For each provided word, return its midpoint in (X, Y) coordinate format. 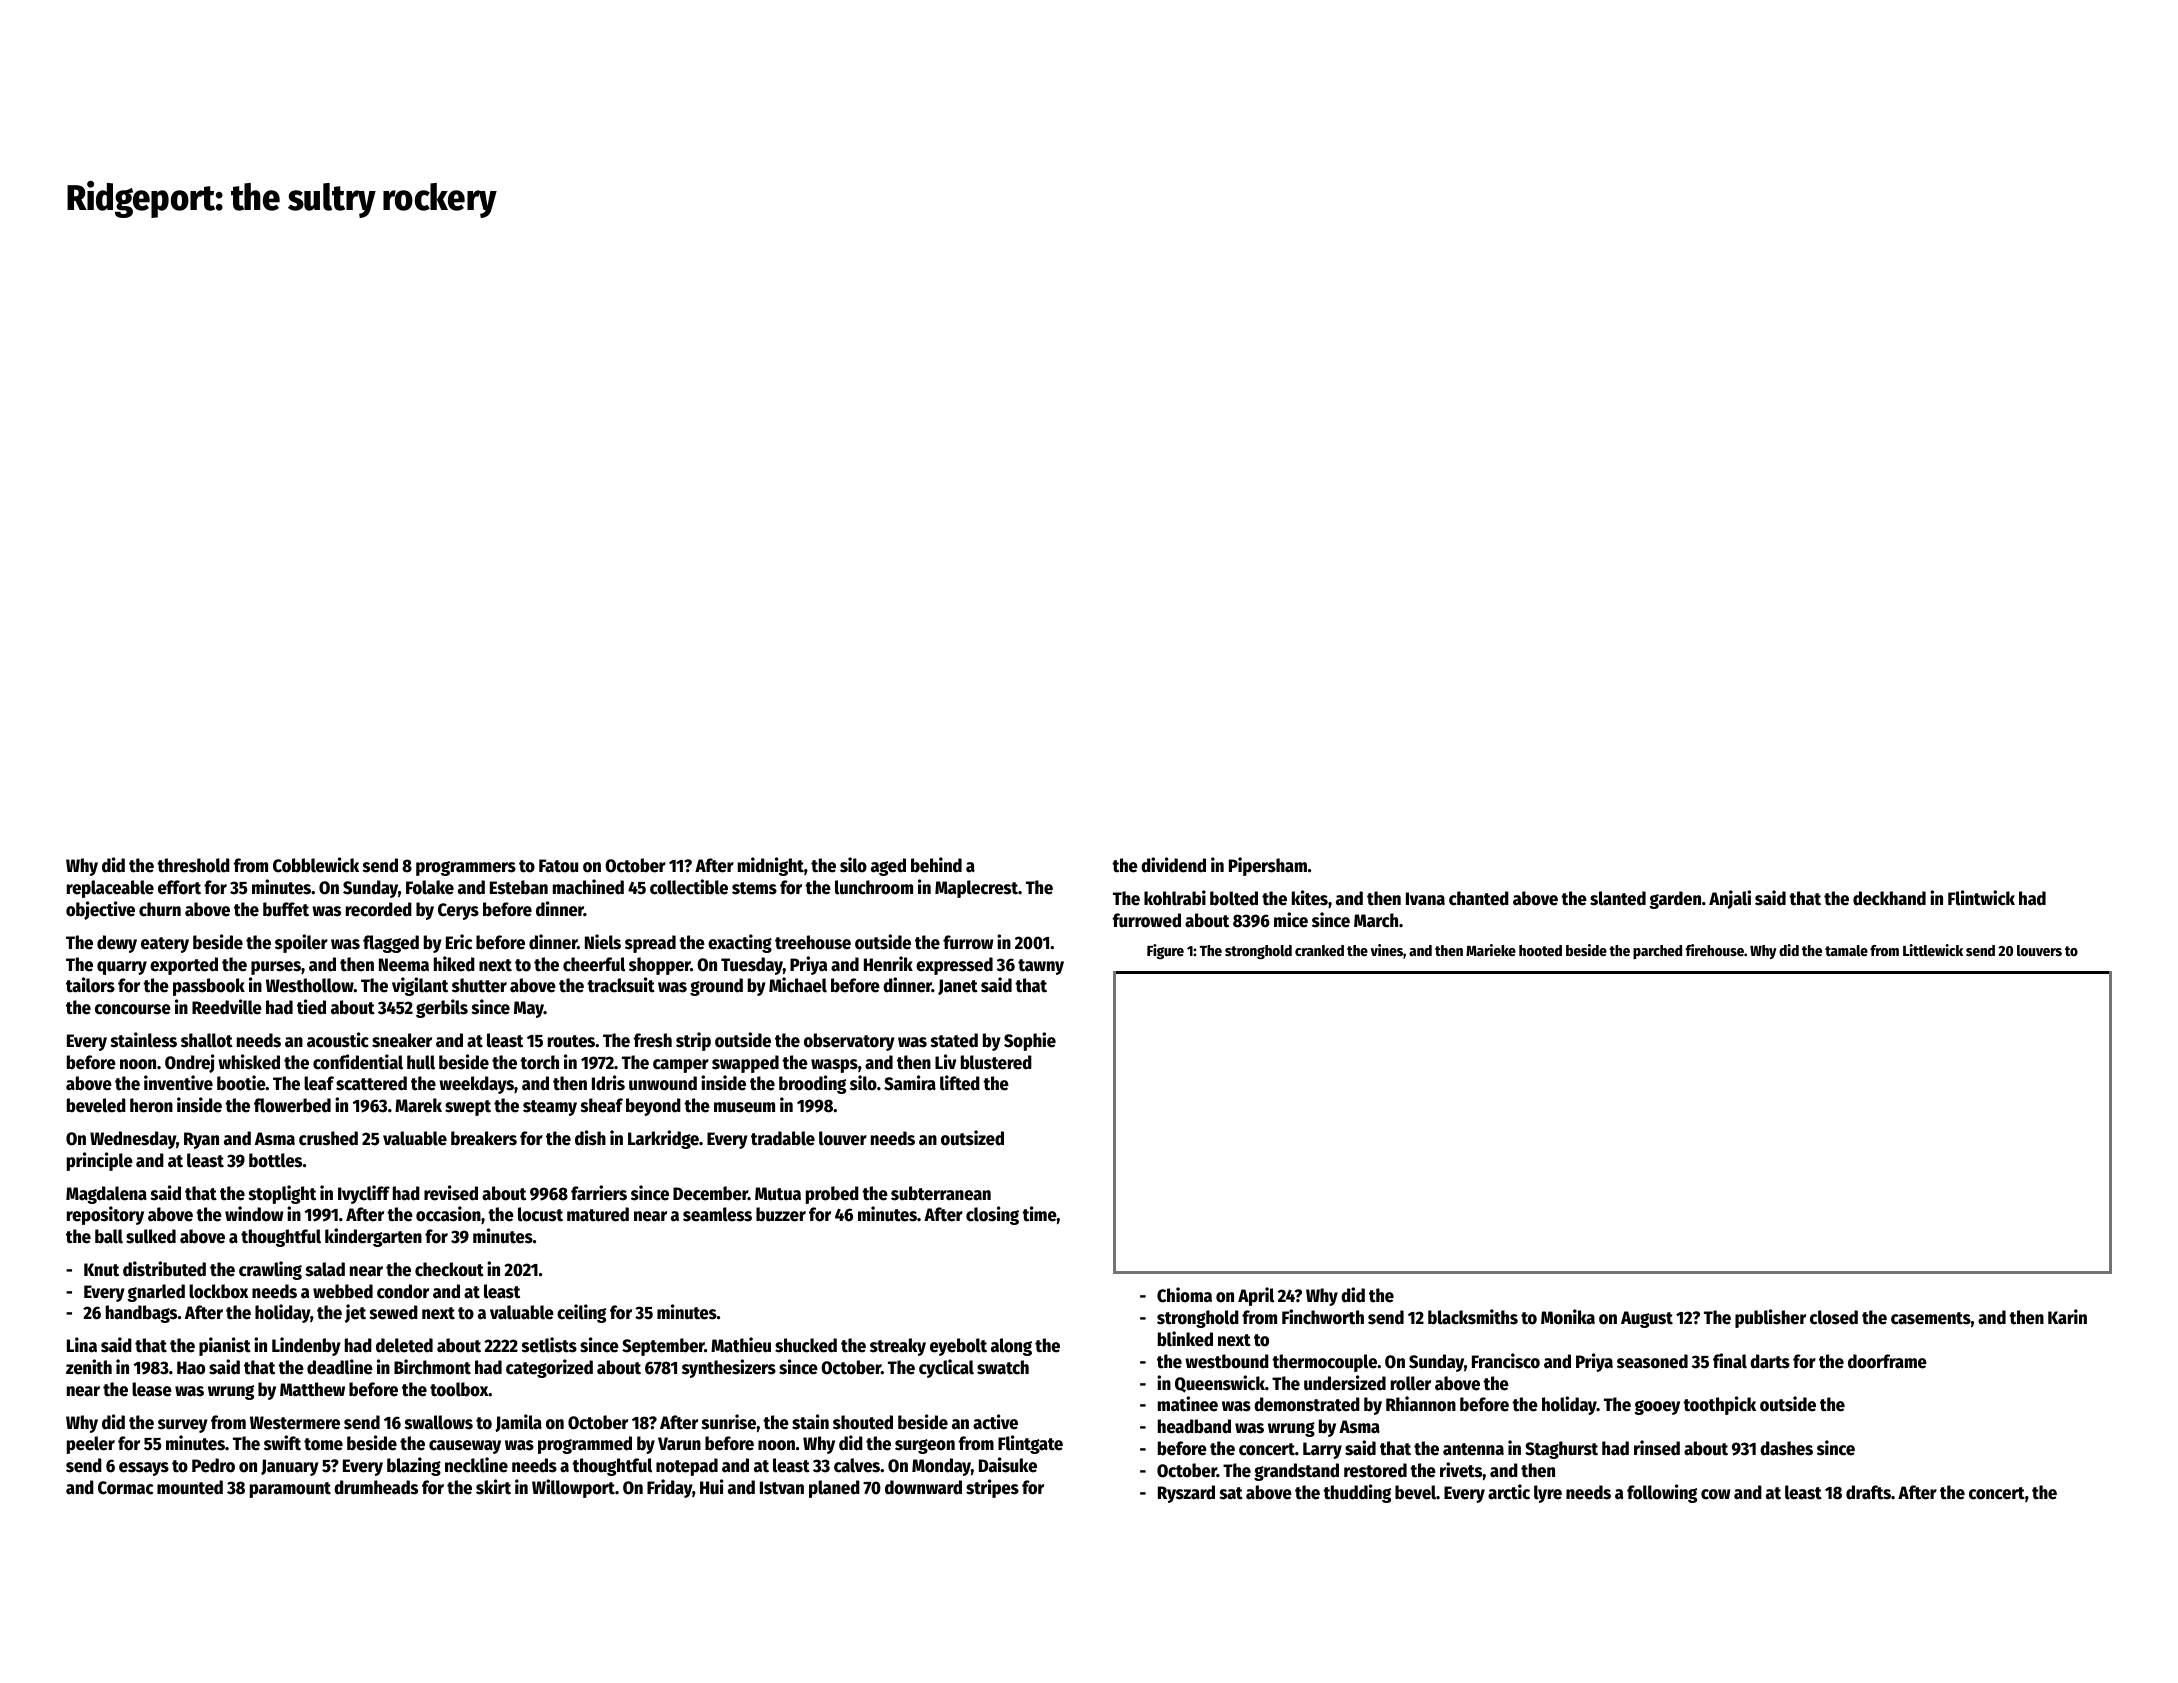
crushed (328, 1138)
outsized (972, 1138)
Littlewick (1933, 950)
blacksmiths (1473, 1317)
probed (832, 1195)
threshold (193, 865)
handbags (141, 1314)
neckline (476, 1465)
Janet (958, 987)
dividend (1173, 865)
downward (923, 1487)
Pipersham (1268, 866)
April (1256, 1296)
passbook (209, 987)
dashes (1786, 1448)
